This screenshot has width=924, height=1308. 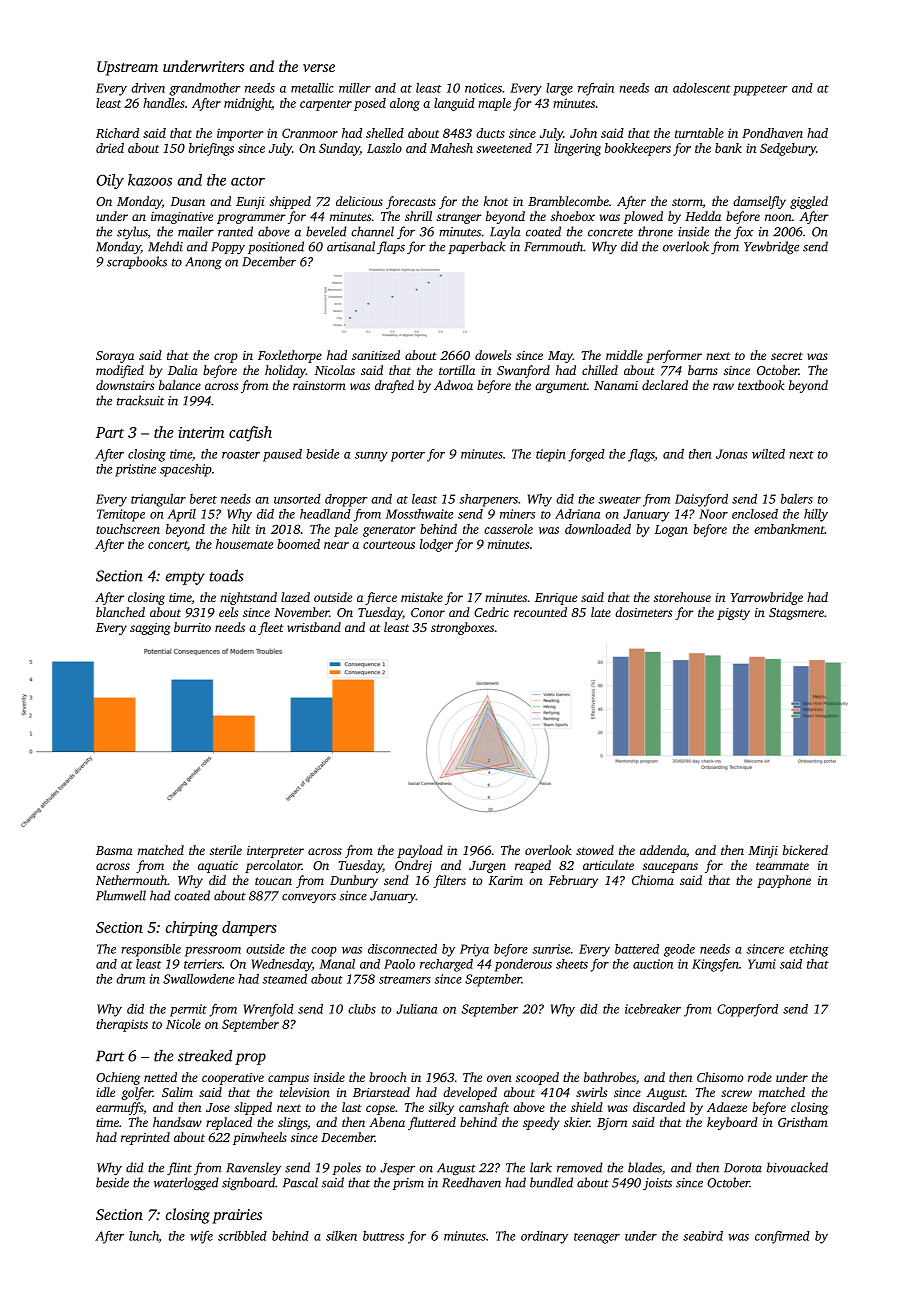 What do you see at coordinates (462, 628) in the screenshot?
I see `strongboxes` at bounding box center [462, 628].
